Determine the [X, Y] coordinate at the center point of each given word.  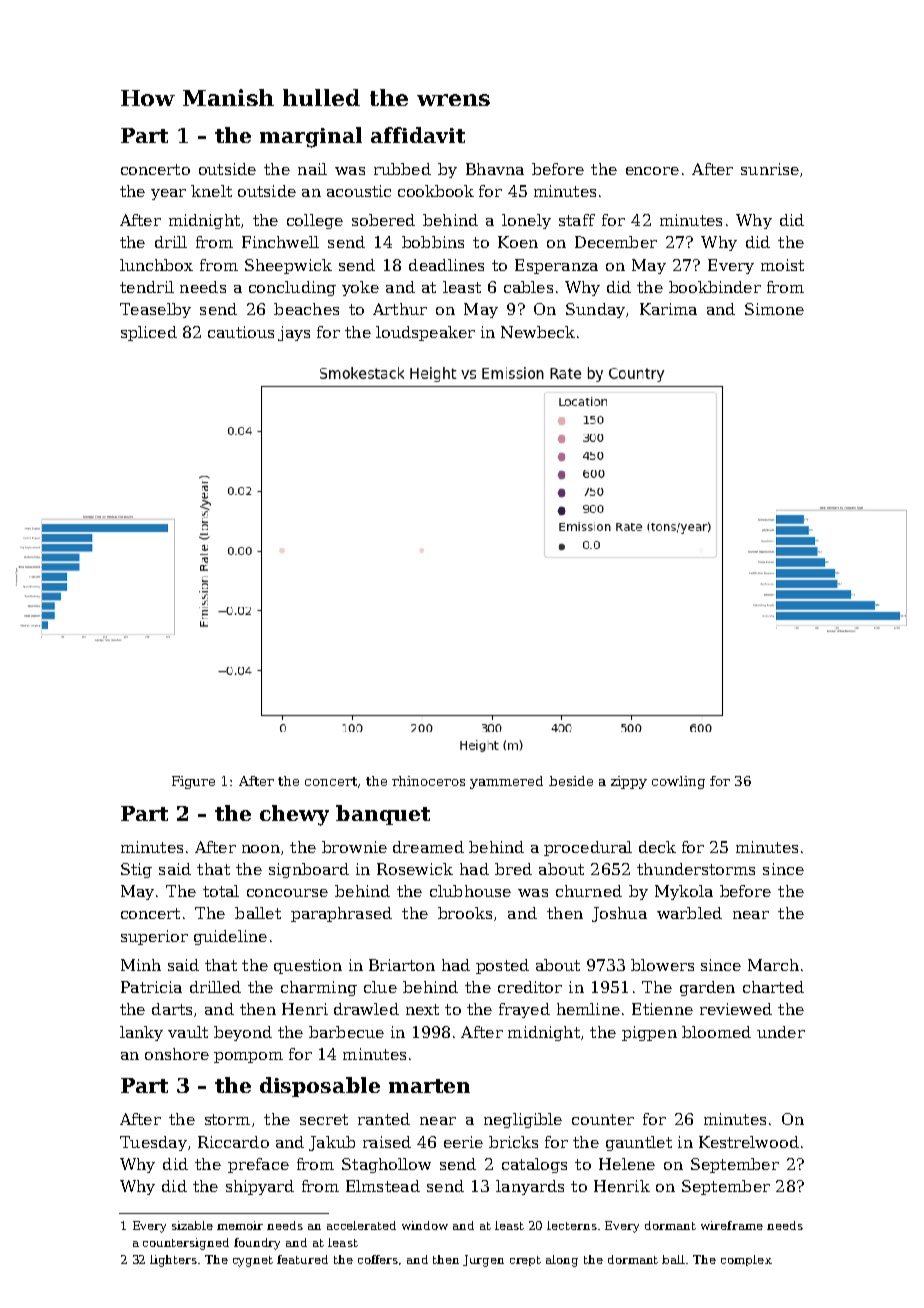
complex [746, 1260]
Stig [136, 870]
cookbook [436, 191]
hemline [588, 1009]
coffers [378, 1259]
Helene [627, 1164]
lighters [173, 1261]
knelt [211, 191]
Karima [668, 309]
